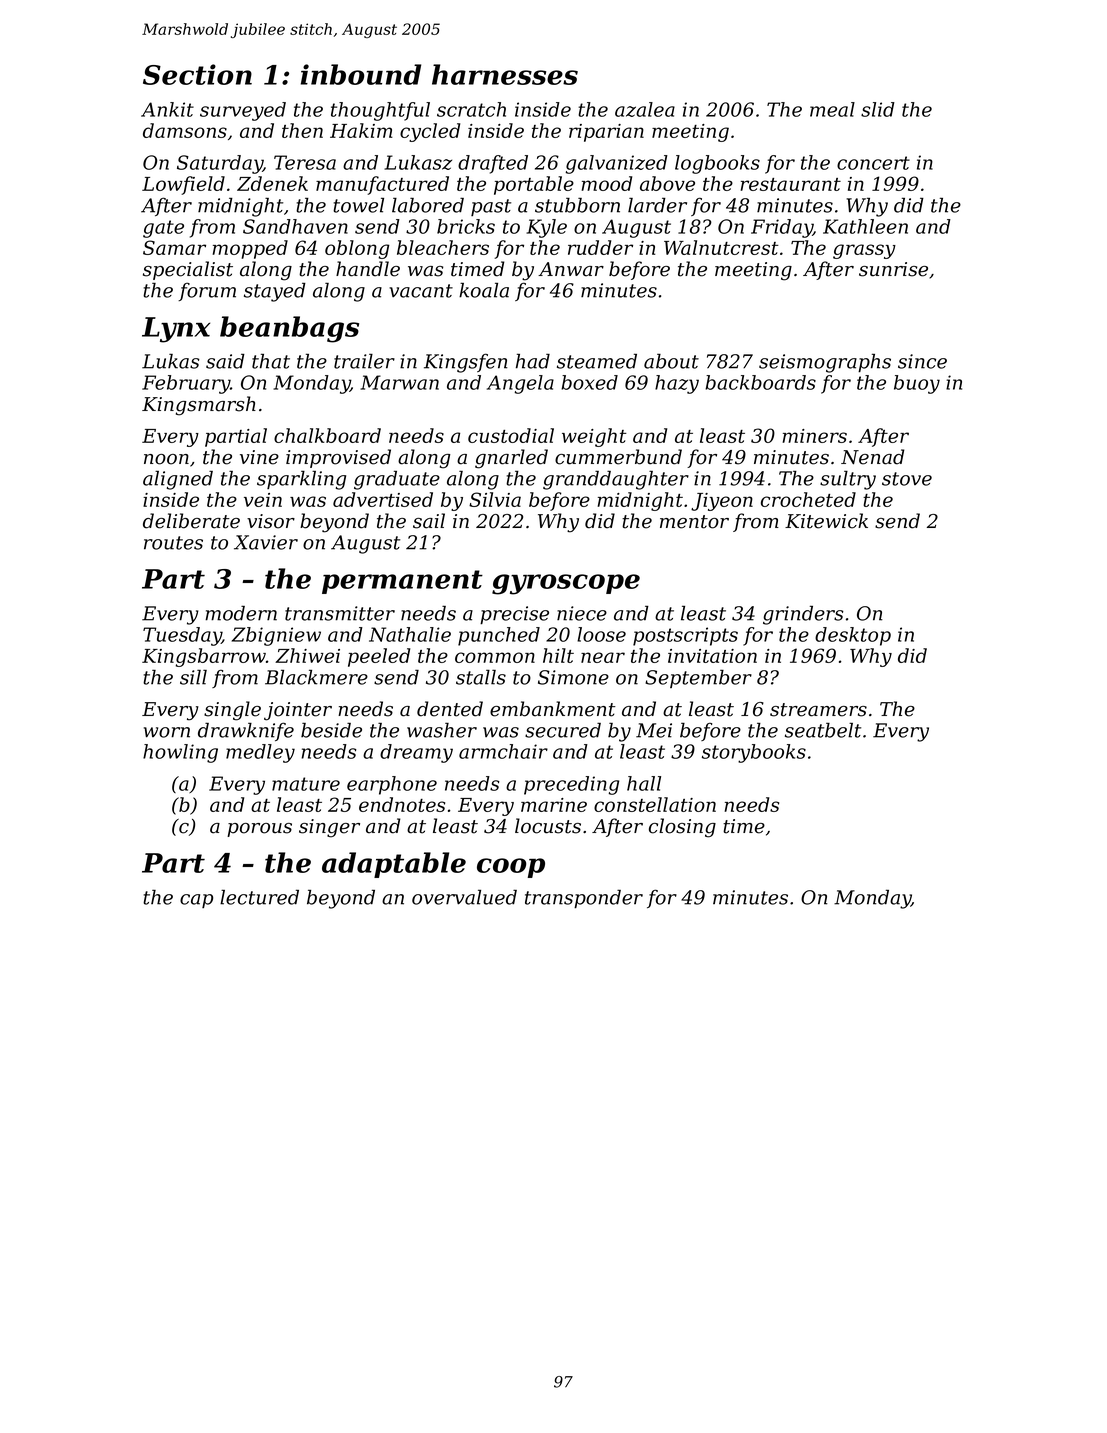  Describe the element at coordinates (682, 828) in the page. I see `closing` at that location.
